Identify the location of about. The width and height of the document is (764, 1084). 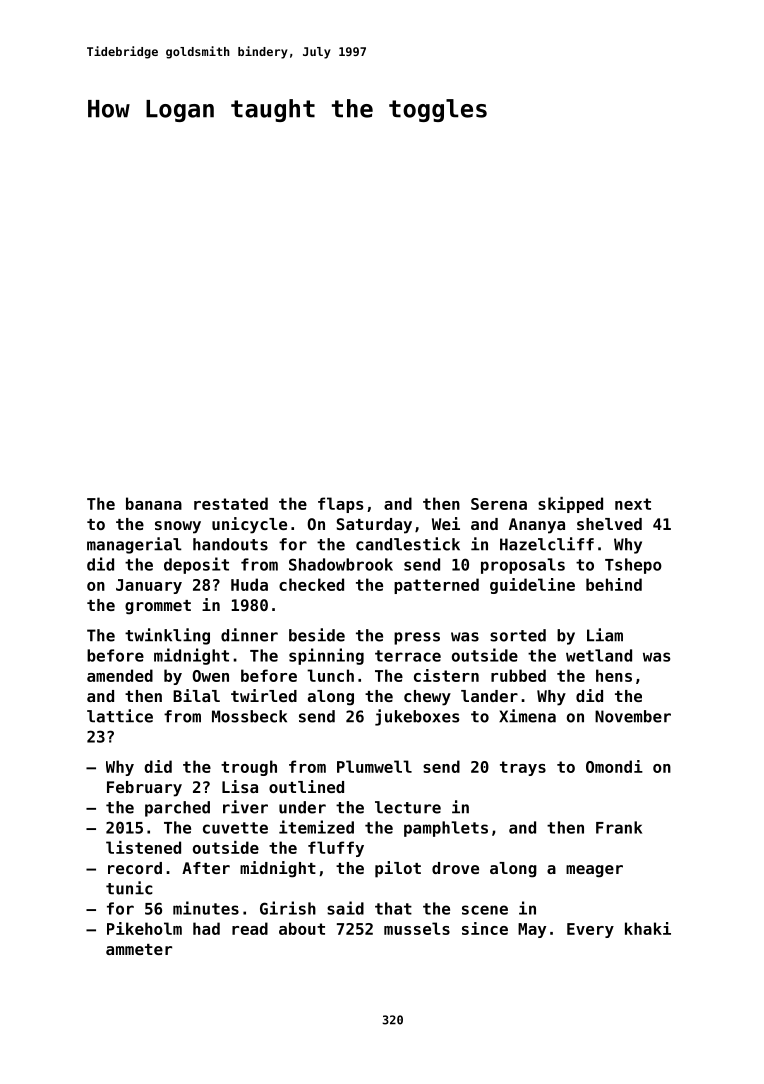
(302, 928).
